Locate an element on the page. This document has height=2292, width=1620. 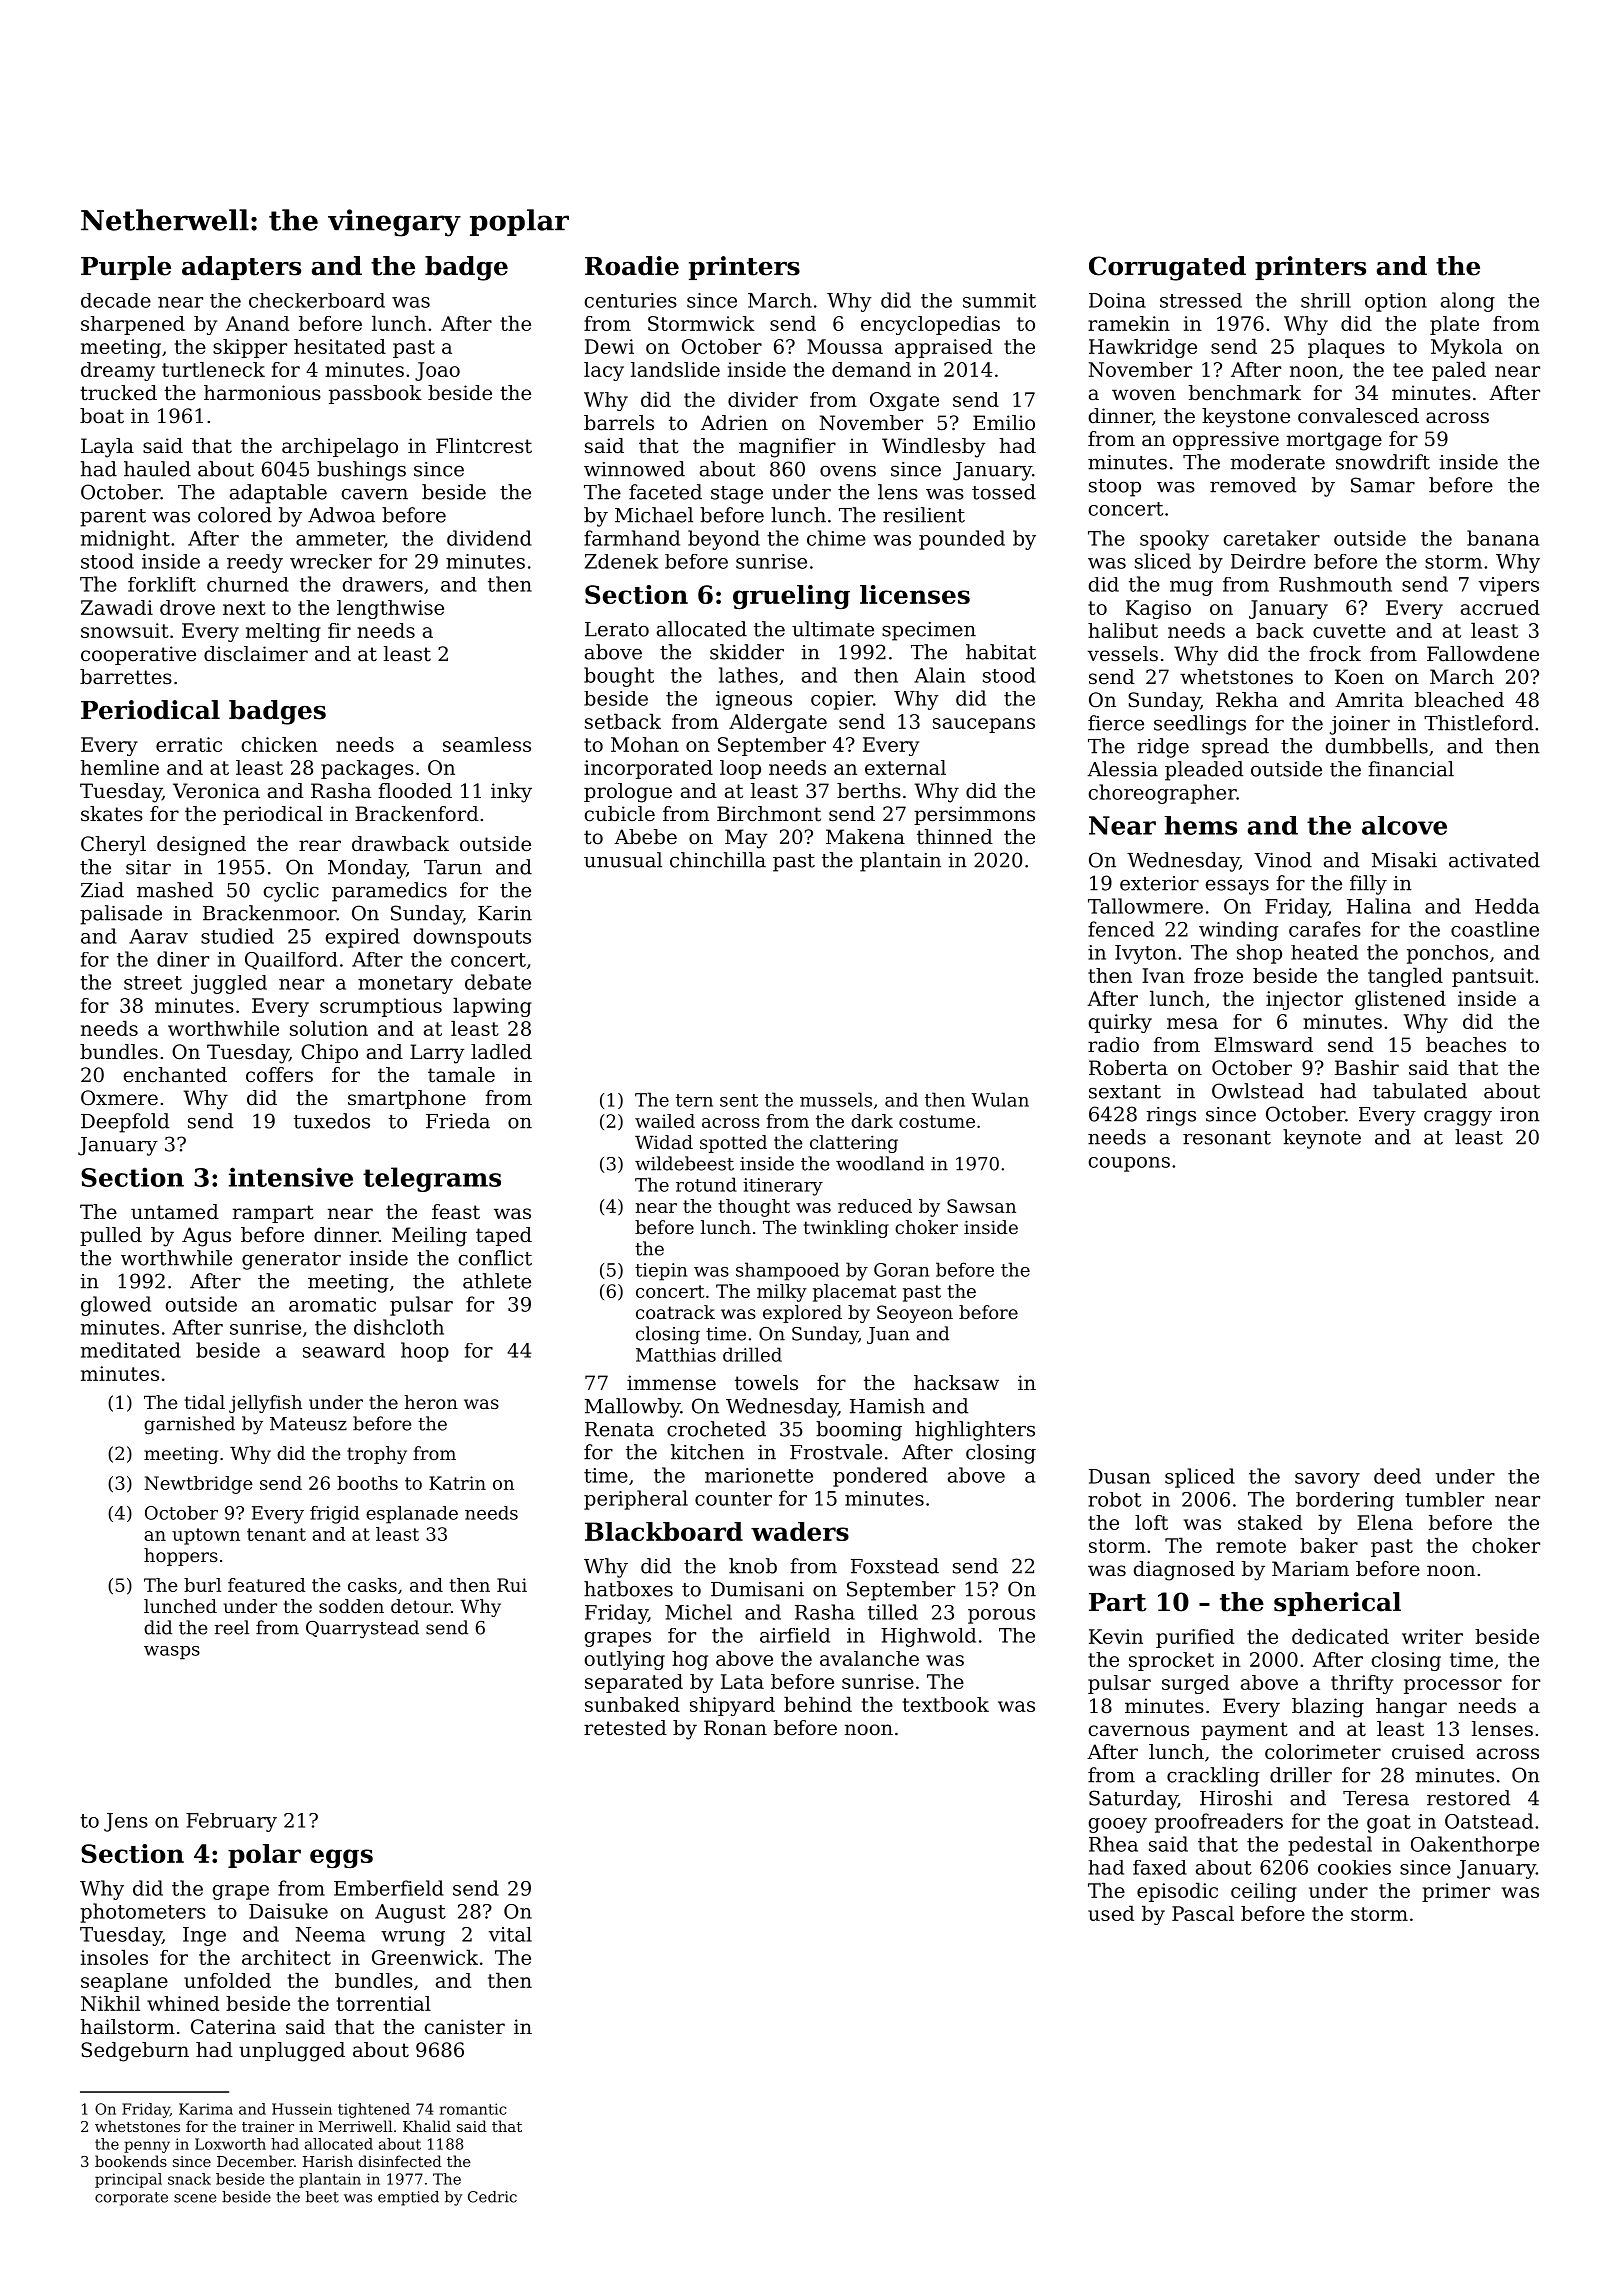
palisade is located at coordinates (121, 915).
